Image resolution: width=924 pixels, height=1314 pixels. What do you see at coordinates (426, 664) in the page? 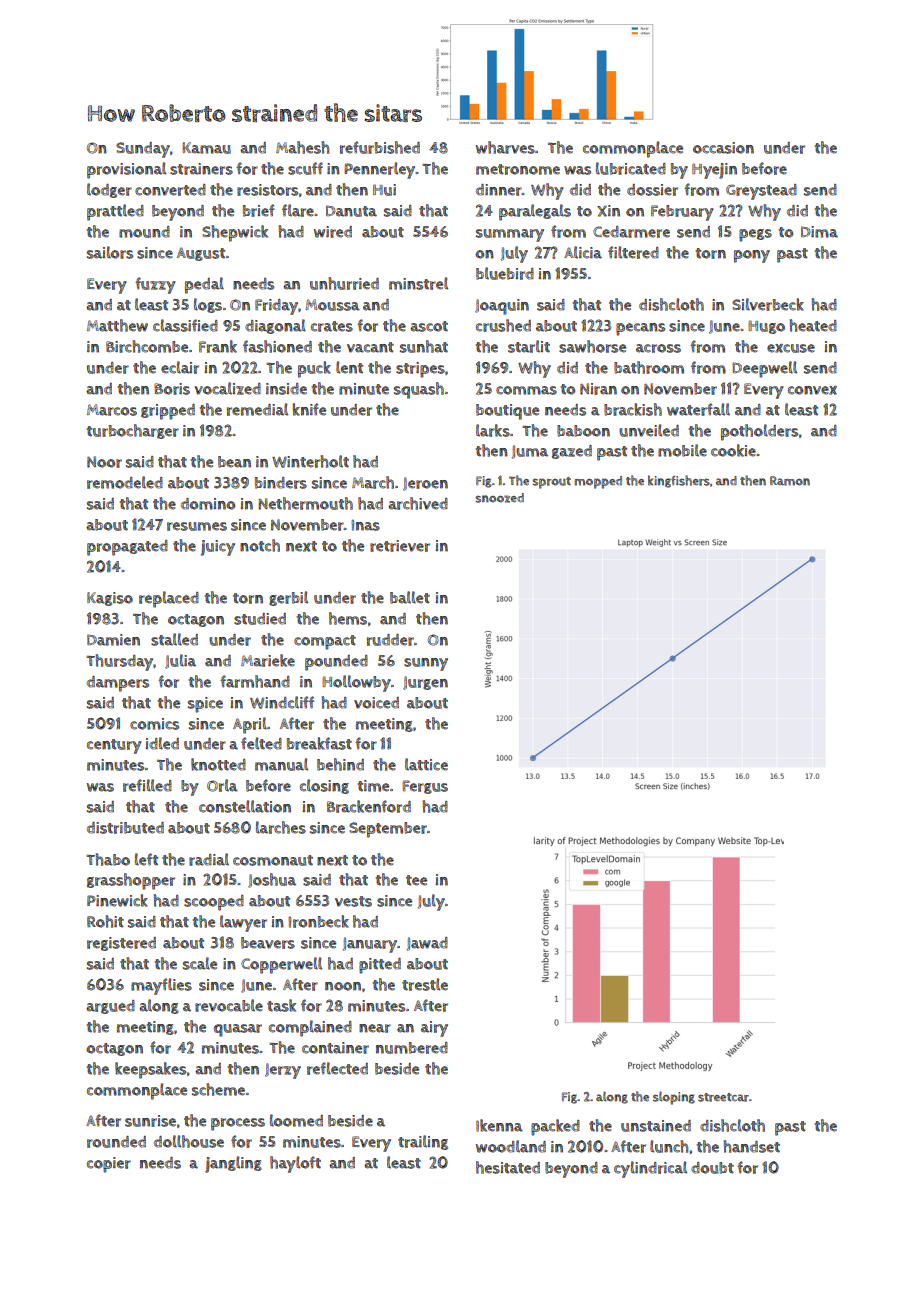
I see `sunny` at bounding box center [426, 664].
